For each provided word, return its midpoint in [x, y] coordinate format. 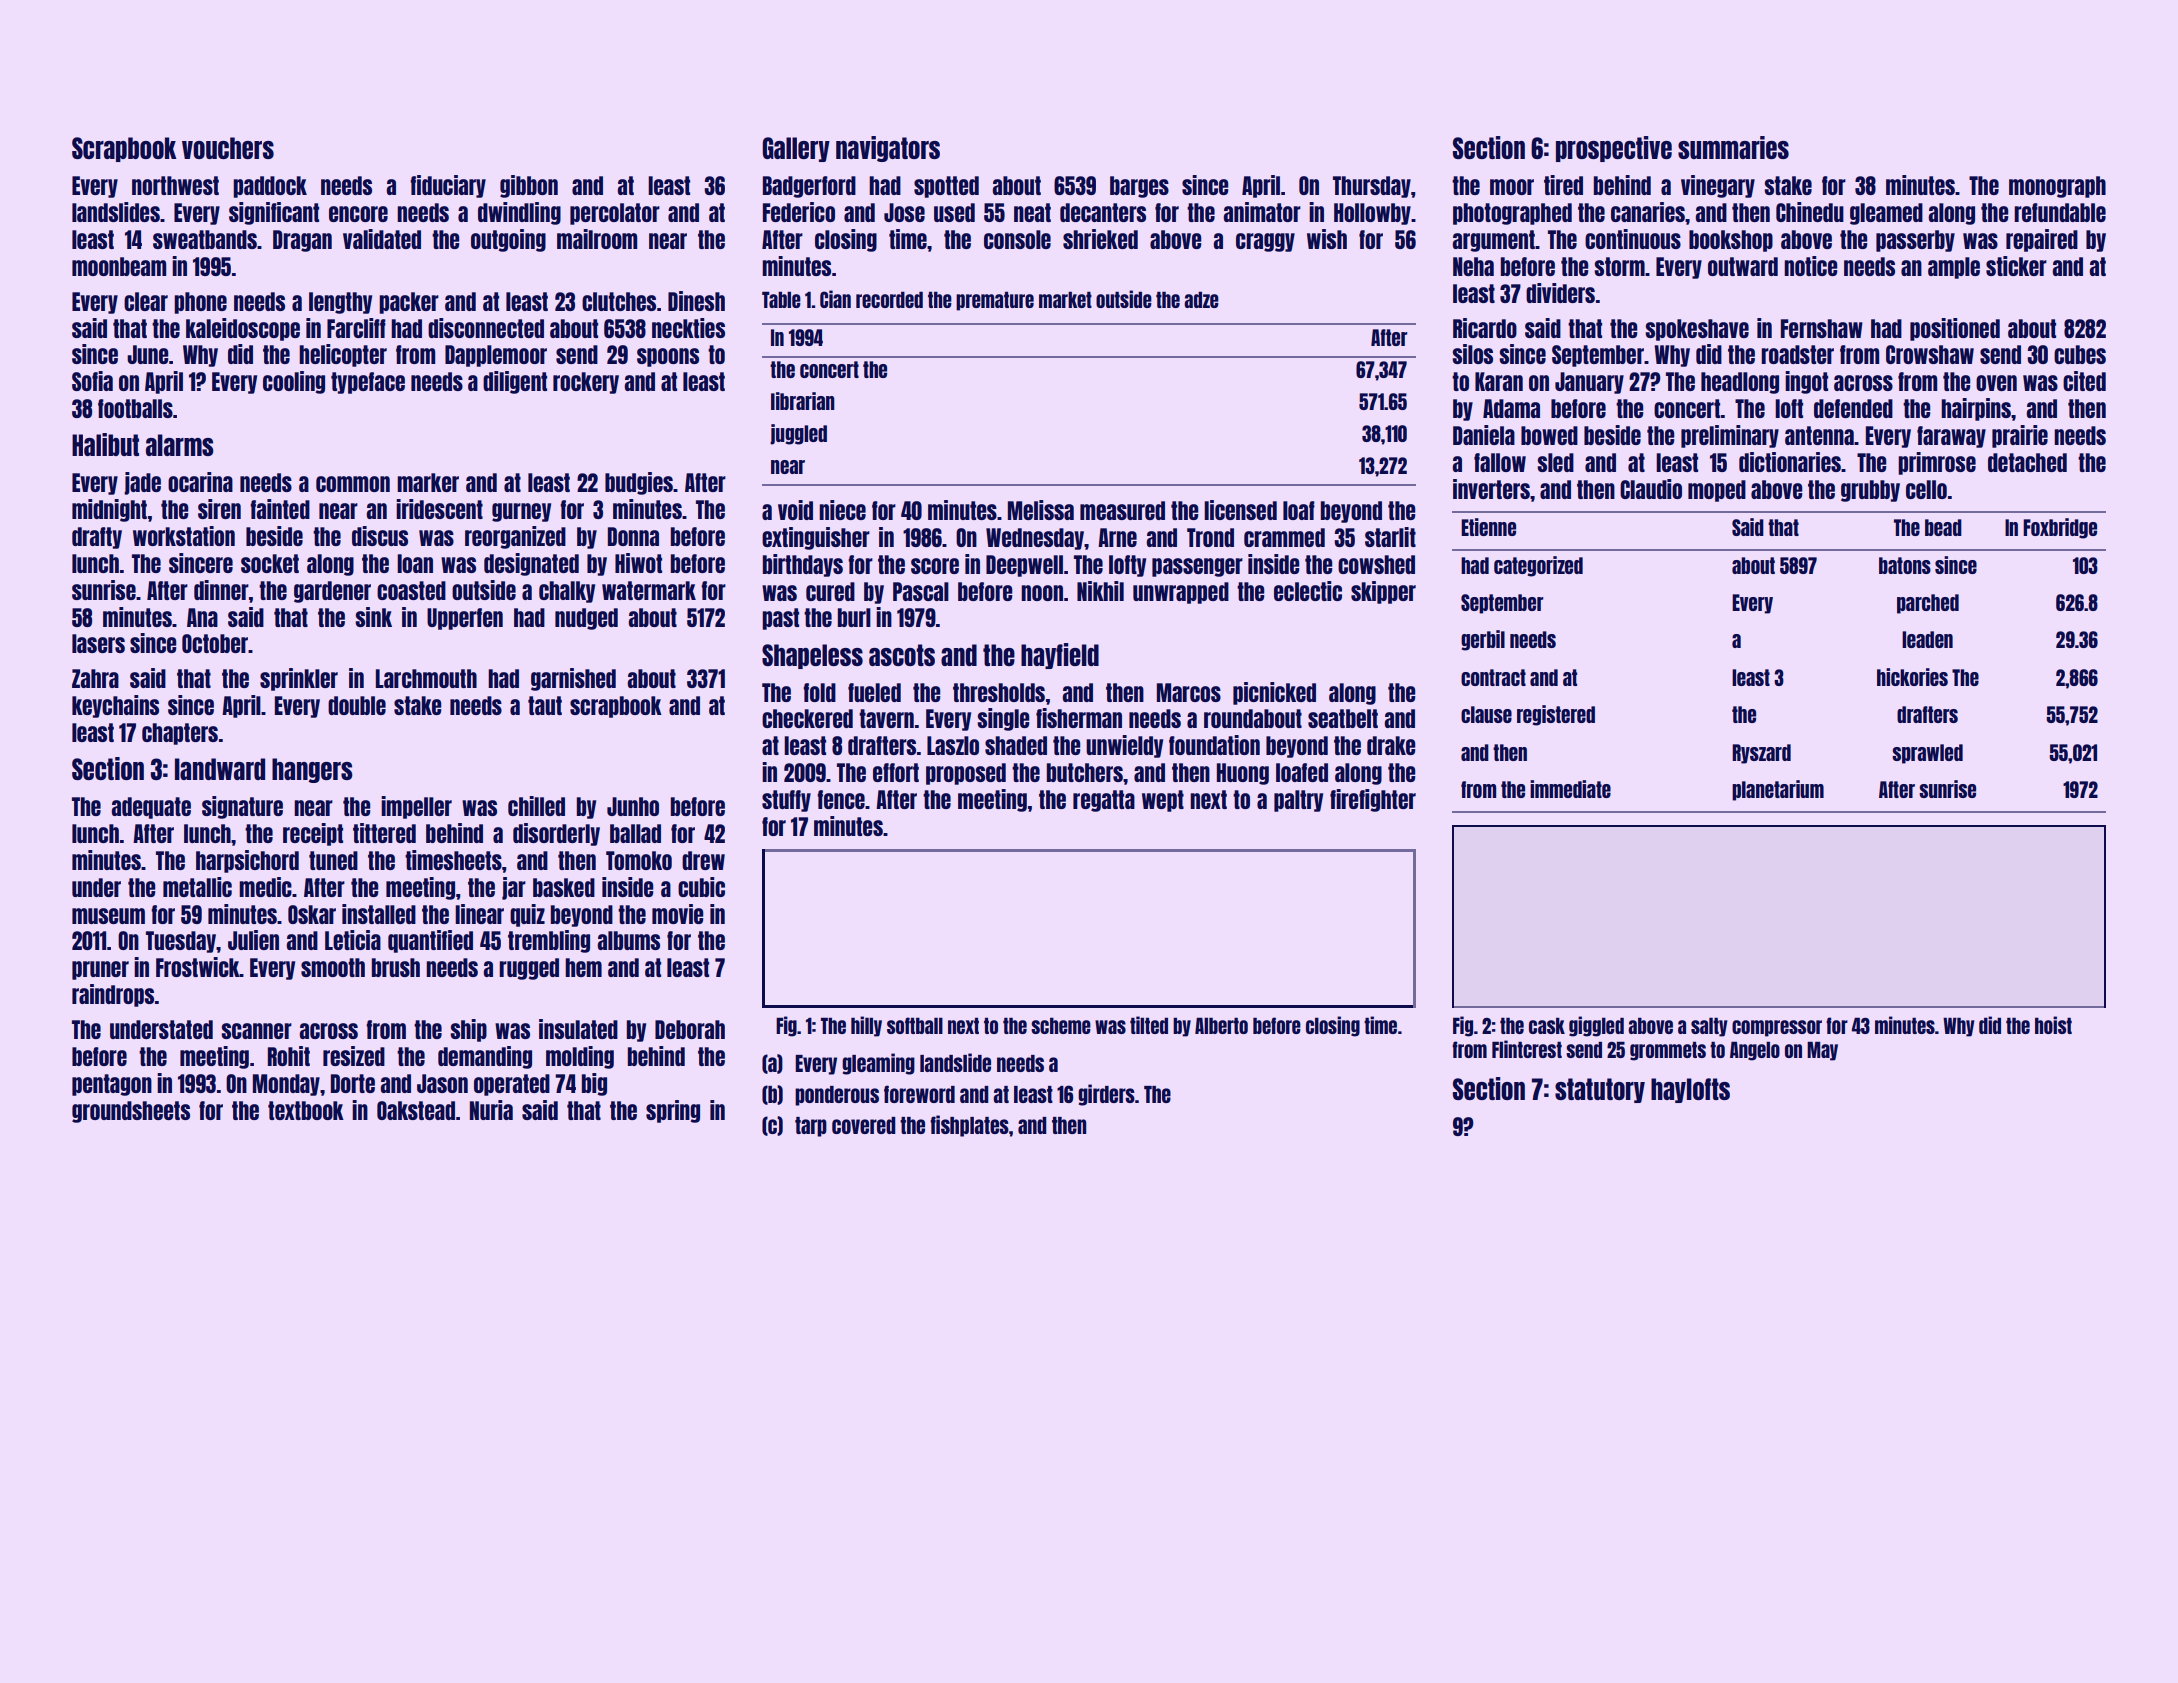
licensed [1240, 510]
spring [673, 1111]
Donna [633, 536]
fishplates [969, 1126]
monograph [2057, 187]
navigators [888, 149]
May [1822, 1051]
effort [896, 772]
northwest [175, 185]
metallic [197, 887]
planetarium [1778, 790]
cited [2084, 381]
